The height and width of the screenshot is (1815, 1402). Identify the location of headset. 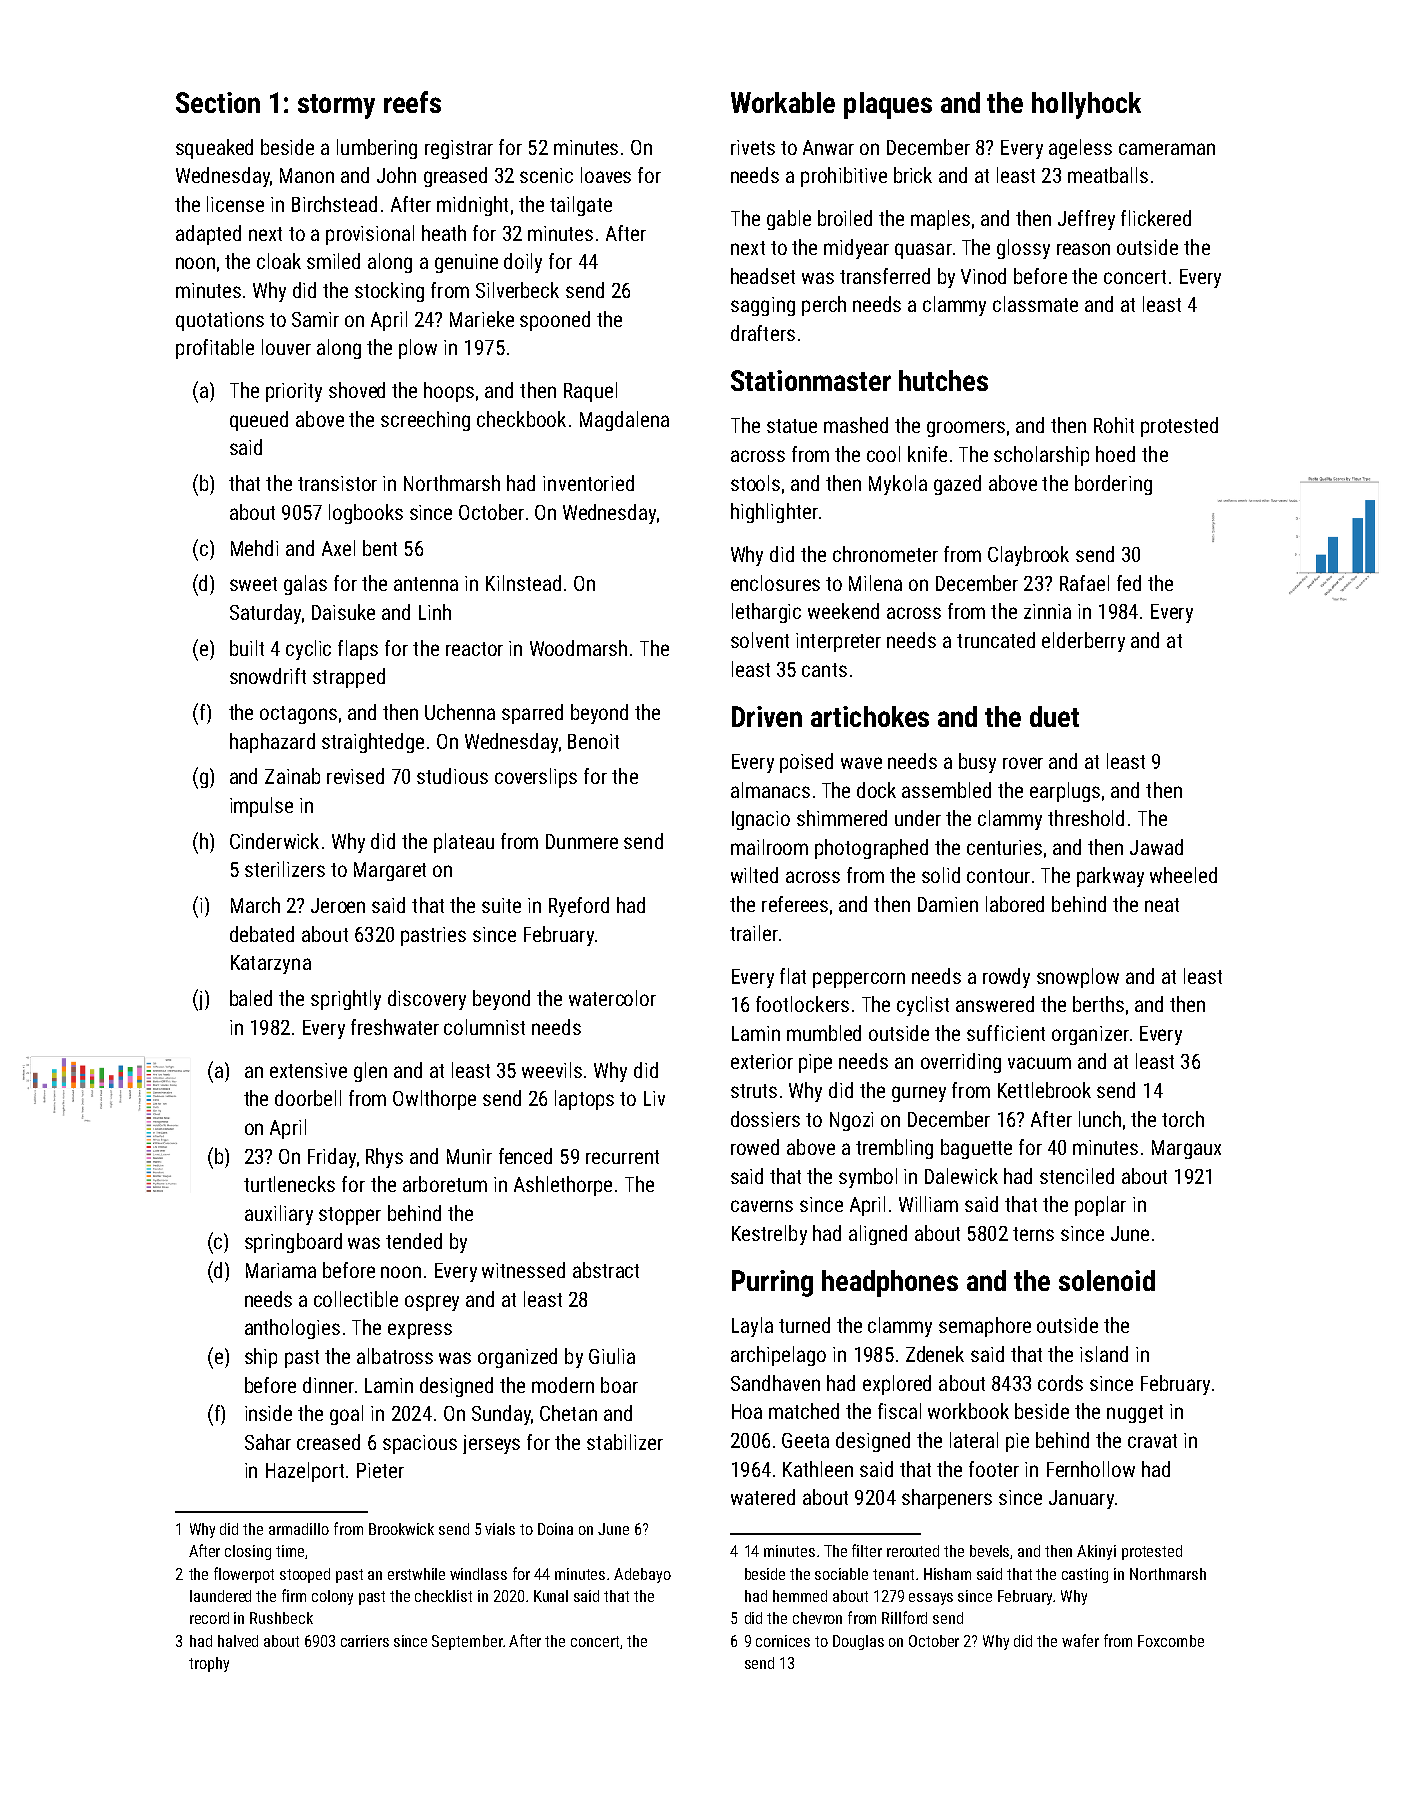
(763, 276).
